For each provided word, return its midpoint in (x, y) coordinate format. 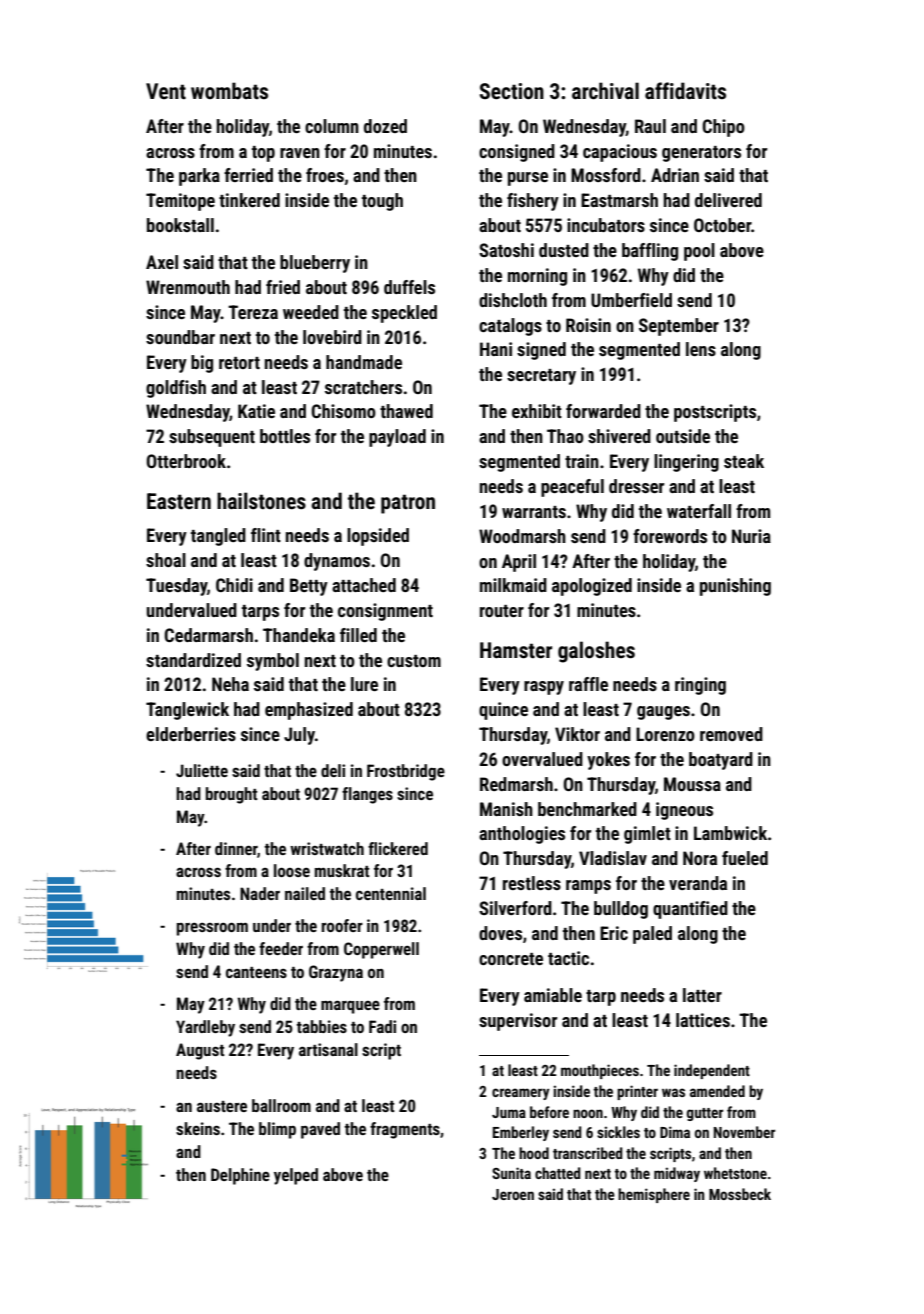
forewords (670, 536)
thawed (406, 411)
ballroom (281, 1105)
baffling (650, 252)
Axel (162, 262)
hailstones (261, 501)
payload (397, 438)
